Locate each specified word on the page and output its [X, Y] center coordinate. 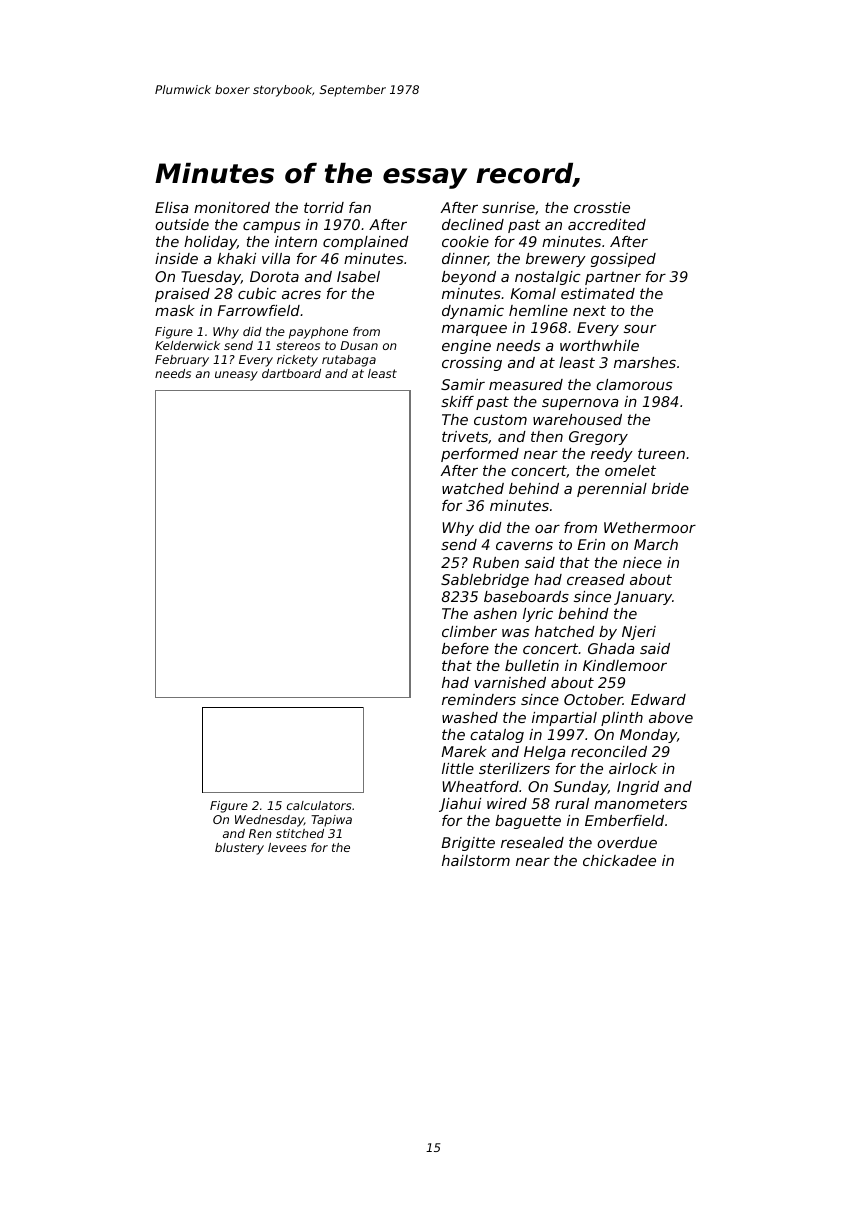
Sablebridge [485, 581]
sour [640, 329]
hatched [565, 631]
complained [366, 243]
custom [500, 419]
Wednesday [269, 821]
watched [473, 488]
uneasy [236, 376]
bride [670, 488]
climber [469, 631]
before [465, 648]
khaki [236, 258]
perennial [612, 490]
